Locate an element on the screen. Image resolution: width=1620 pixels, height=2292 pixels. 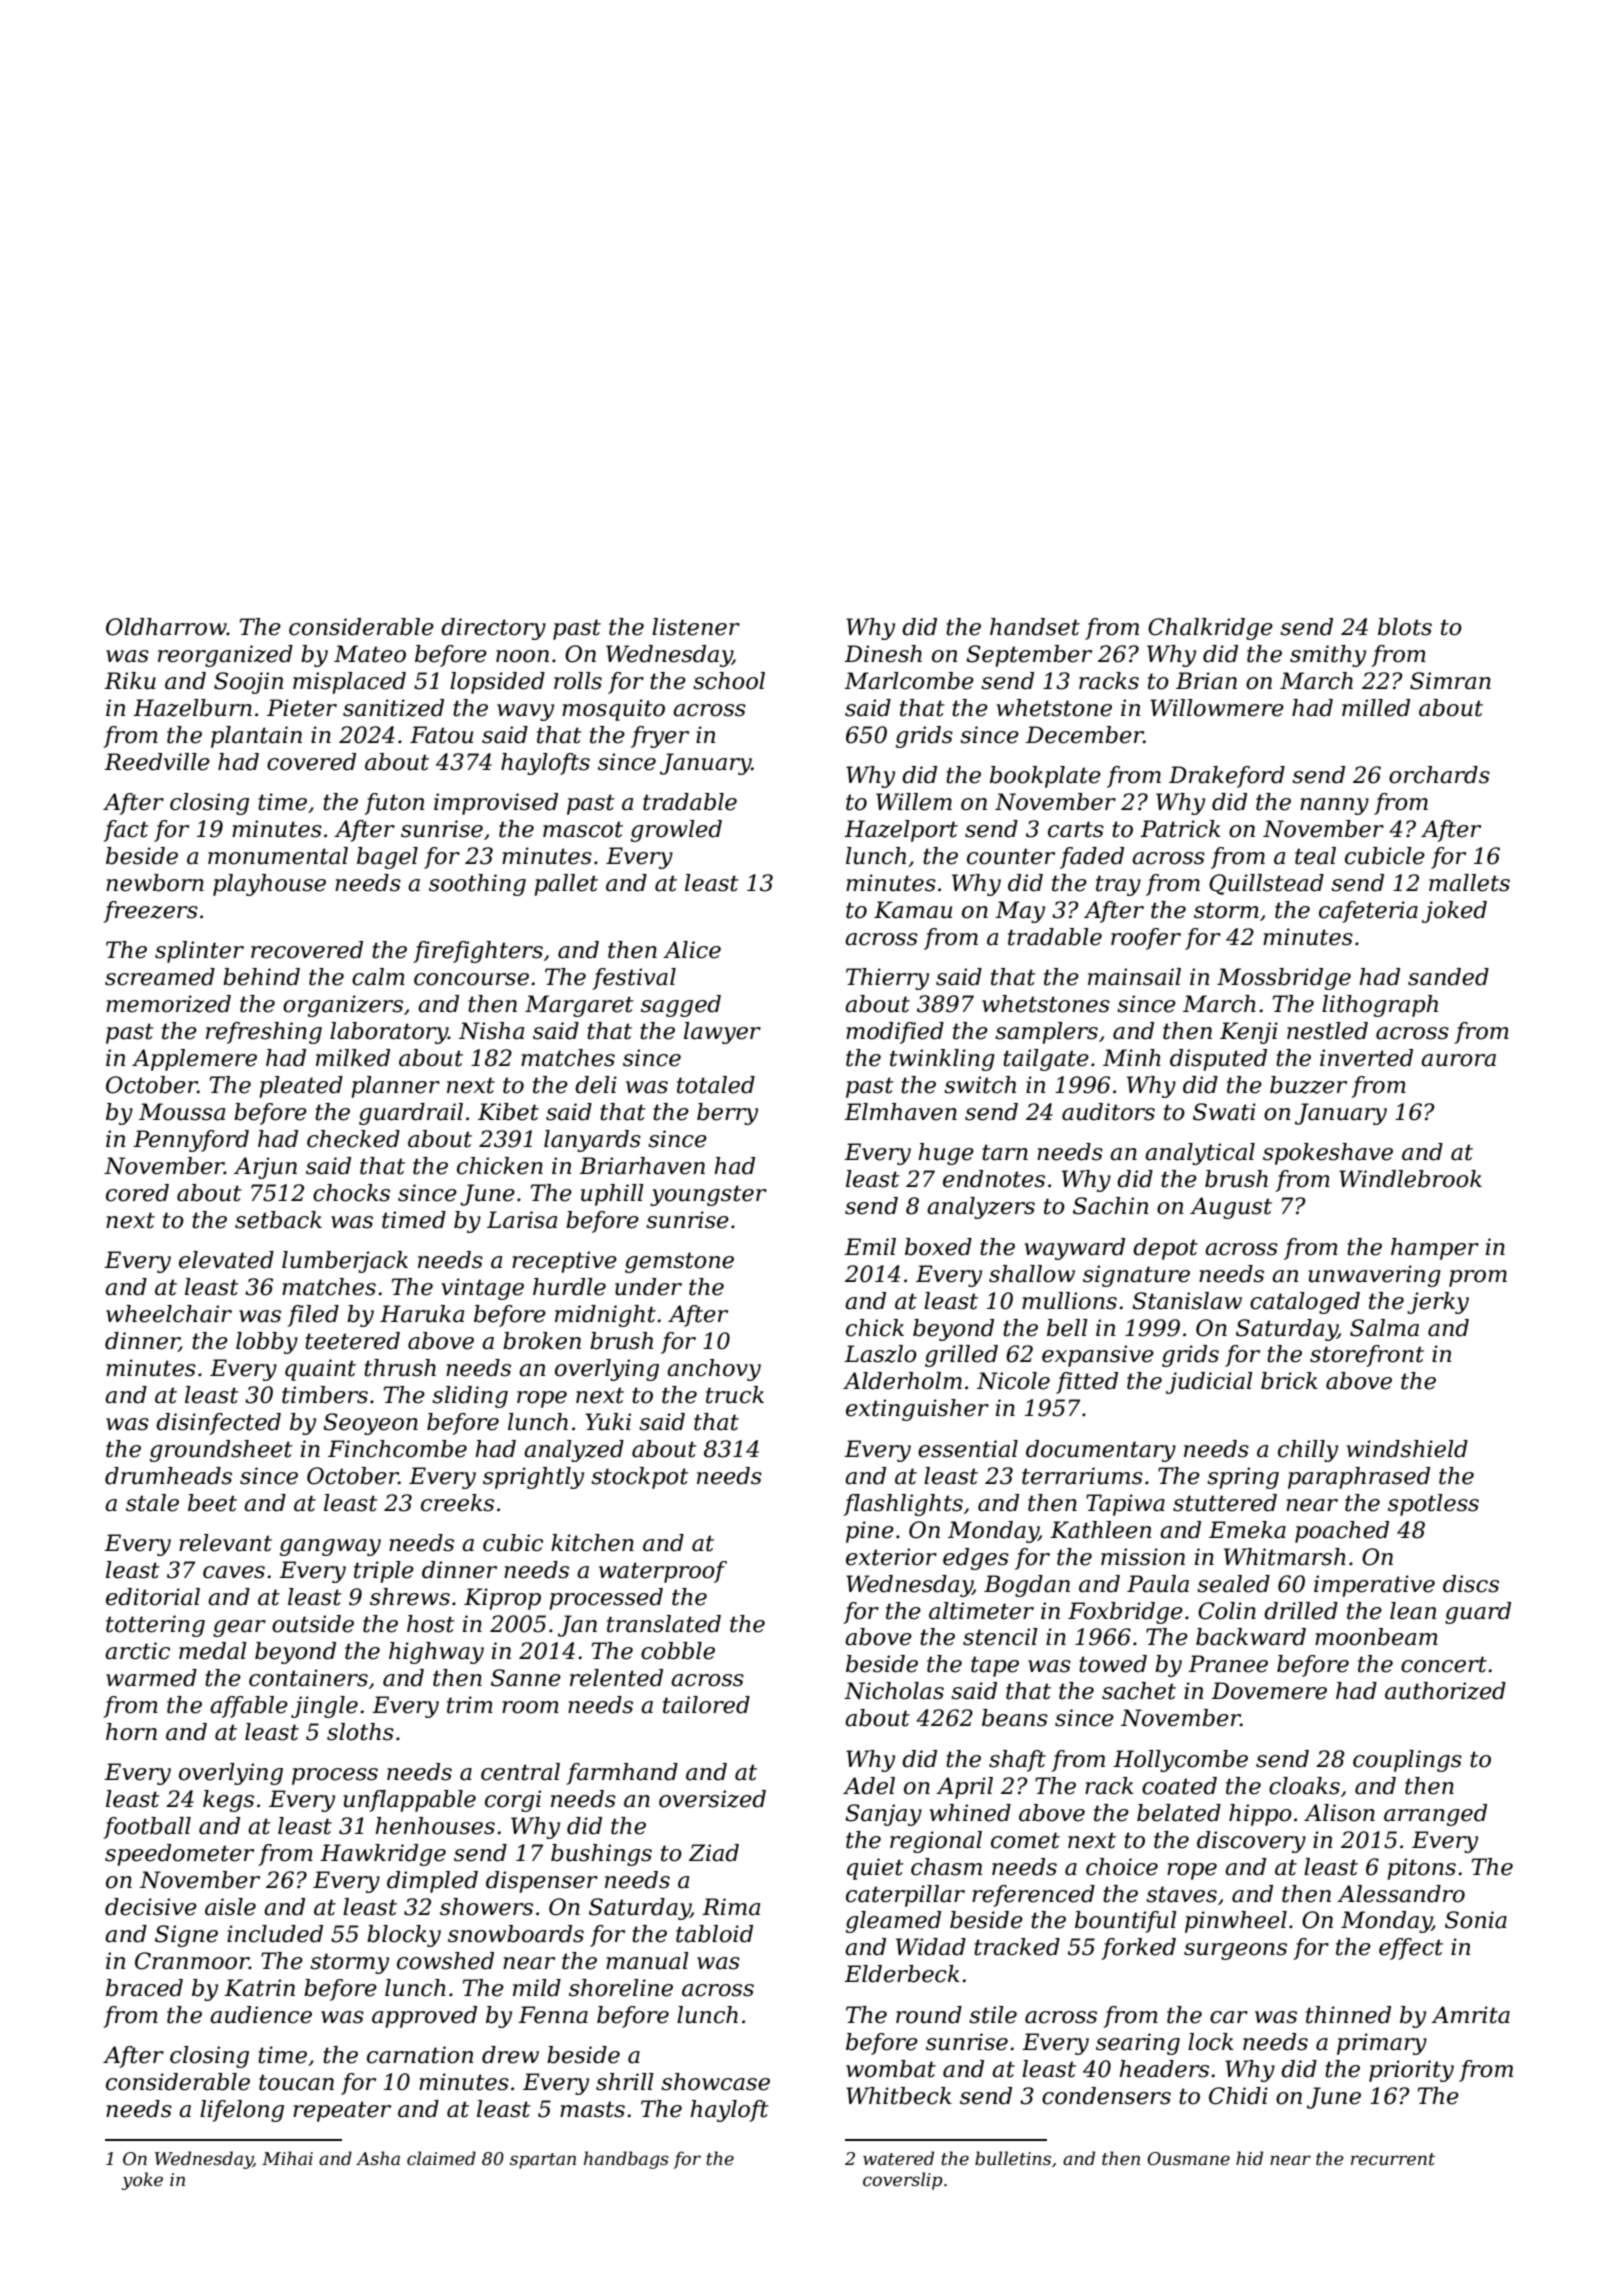
Hazelburn is located at coordinates (192, 708).
